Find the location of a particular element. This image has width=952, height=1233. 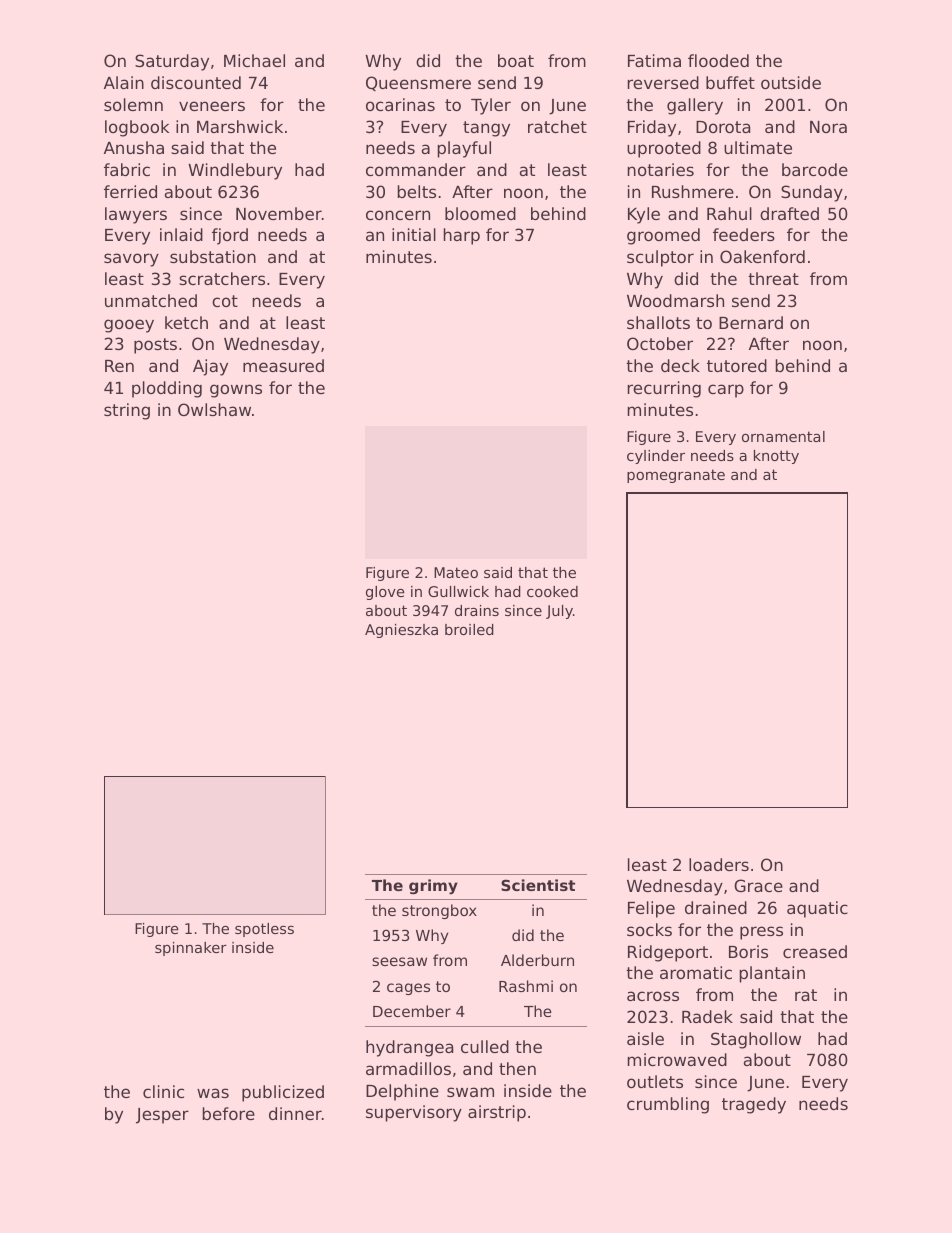

flooded is located at coordinates (718, 60).
